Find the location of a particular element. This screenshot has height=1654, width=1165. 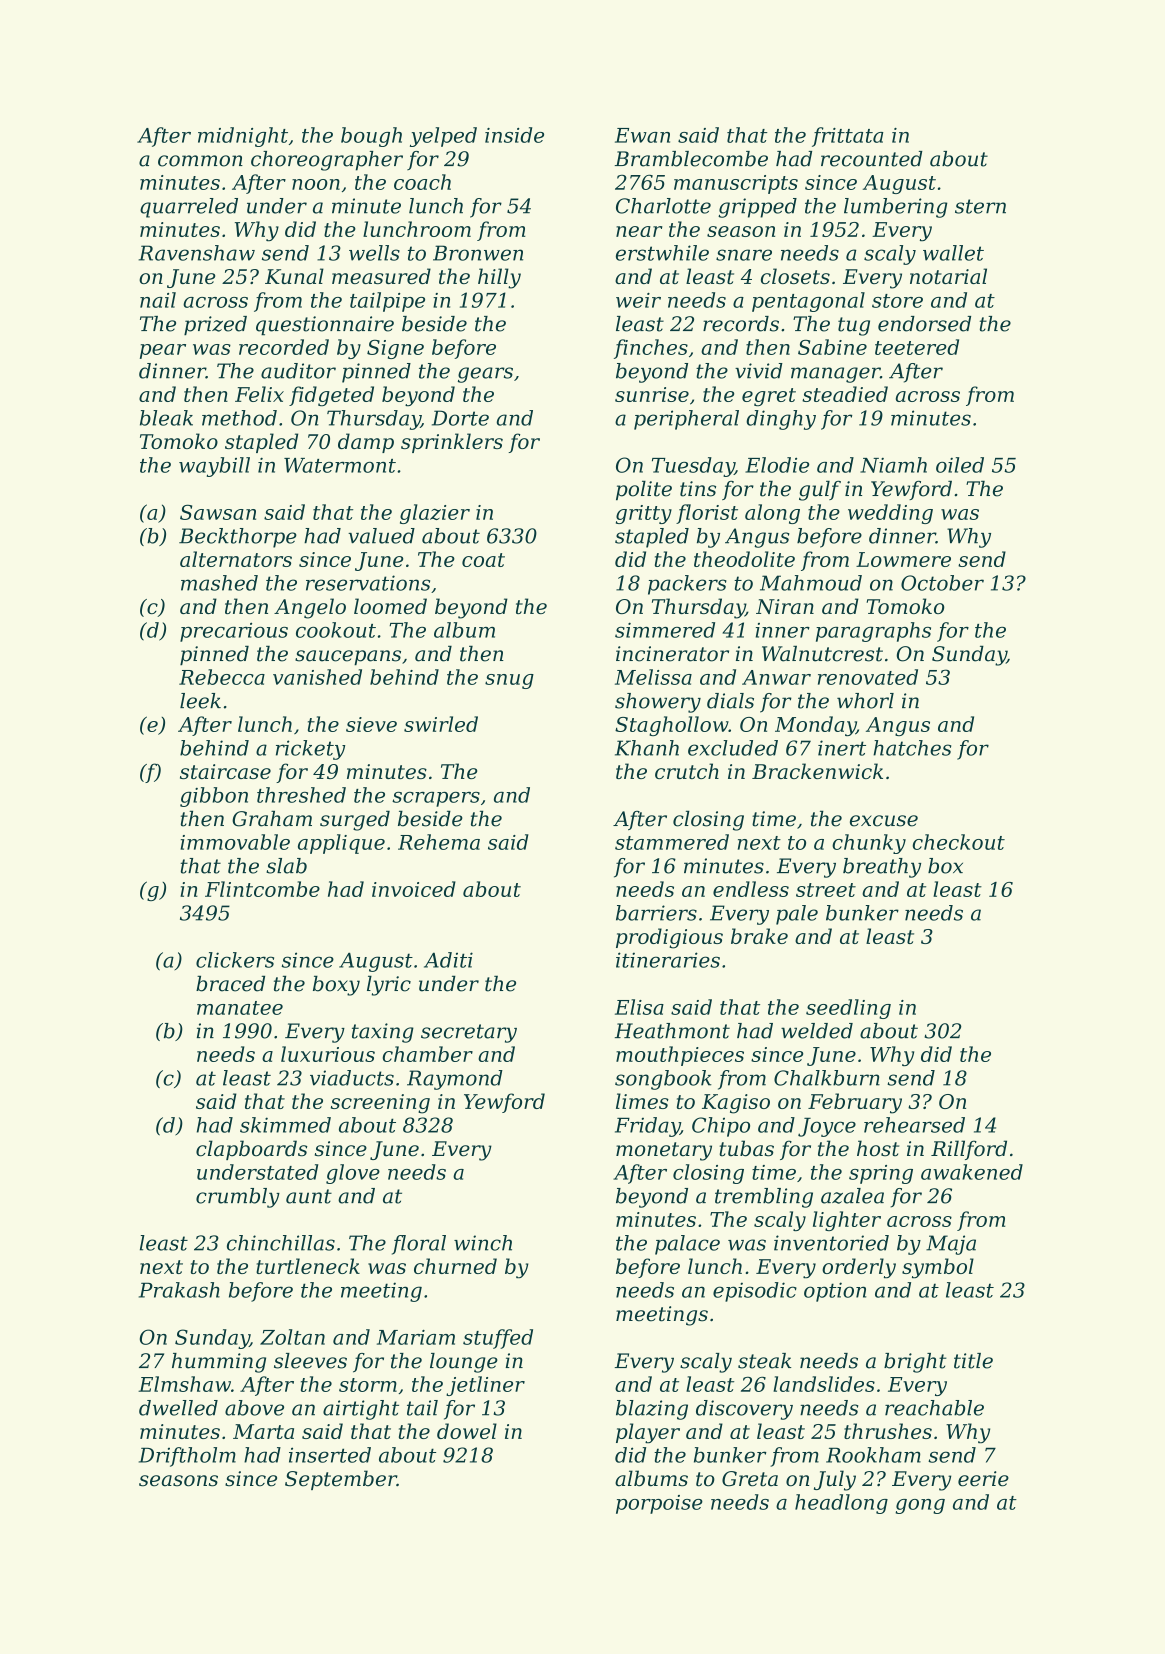

inserted is located at coordinates (330, 1455).
